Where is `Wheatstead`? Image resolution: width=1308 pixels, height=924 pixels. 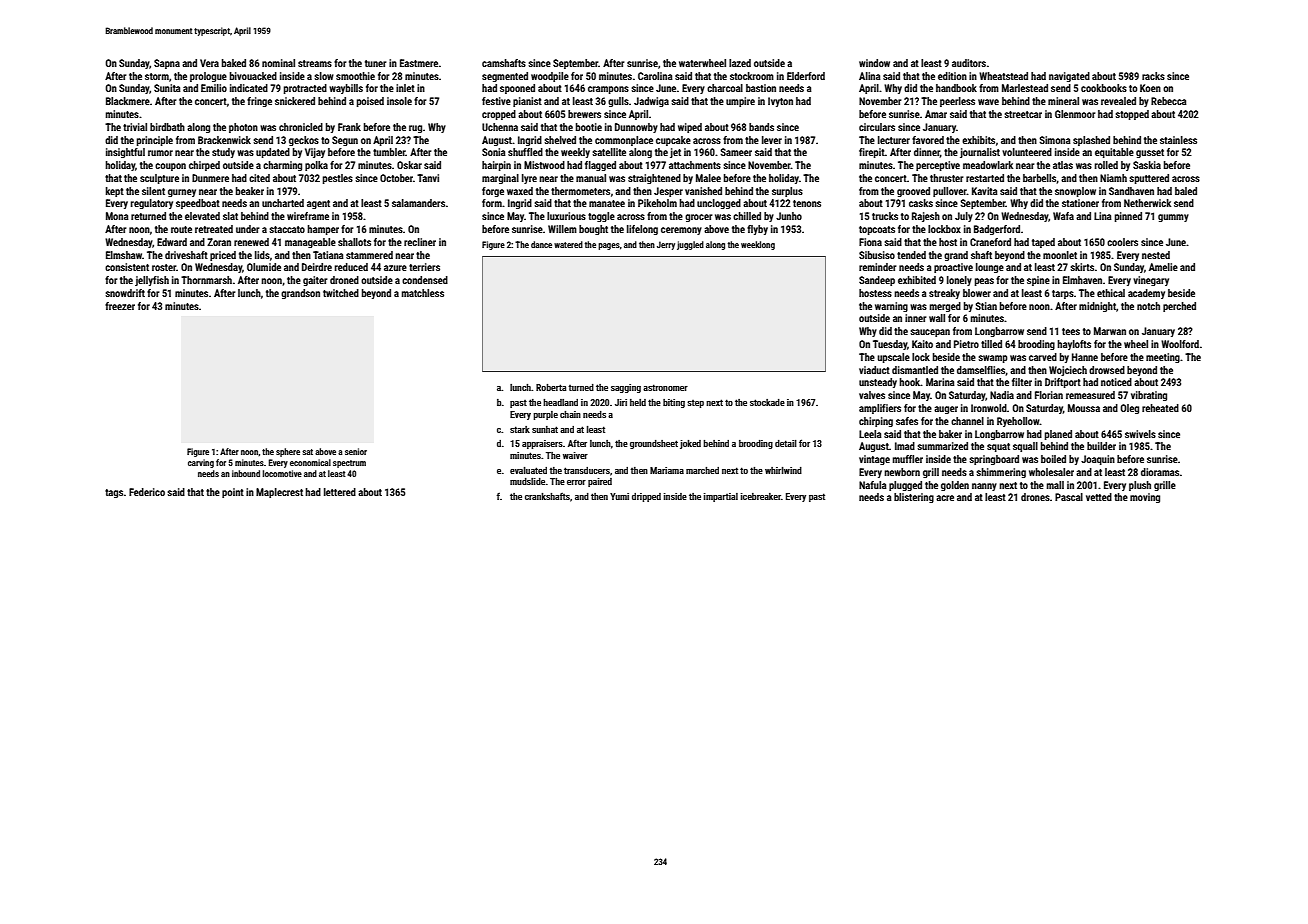
Wheatstead is located at coordinates (1003, 76).
